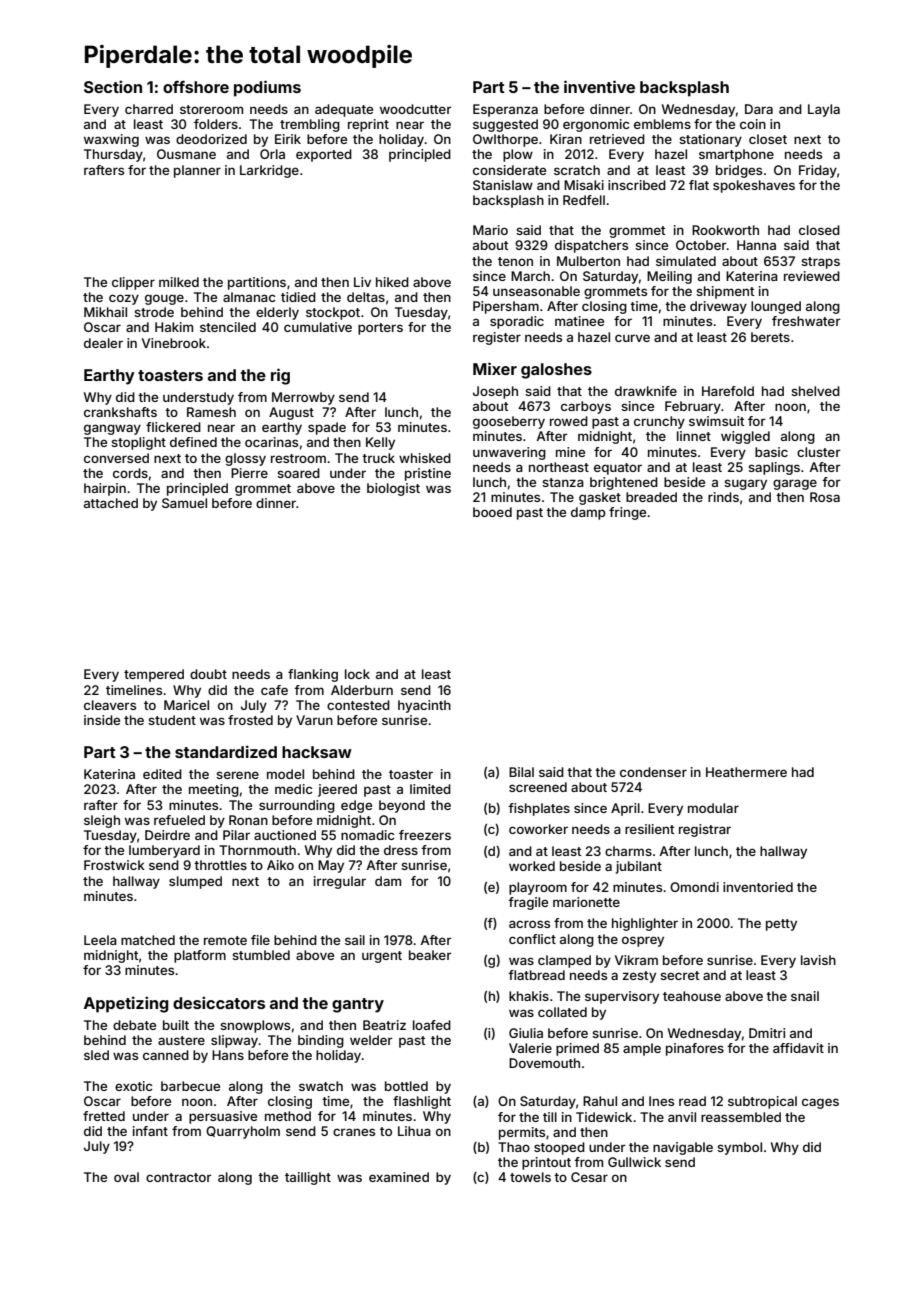 The image size is (924, 1308). What do you see at coordinates (184, 503) in the screenshot?
I see `Samuel` at bounding box center [184, 503].
